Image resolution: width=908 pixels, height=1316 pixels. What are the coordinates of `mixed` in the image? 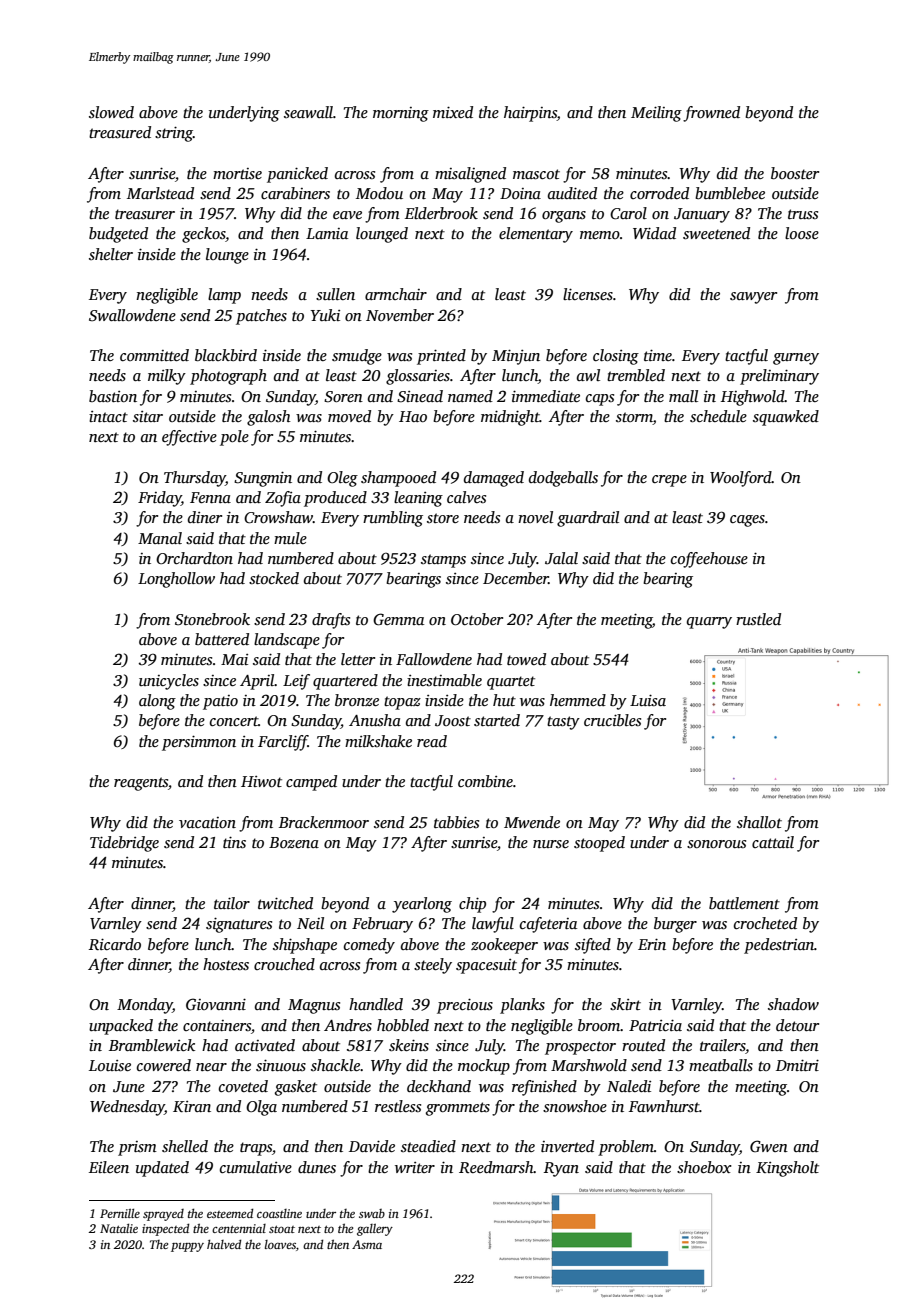 It's located at (453, 112).
